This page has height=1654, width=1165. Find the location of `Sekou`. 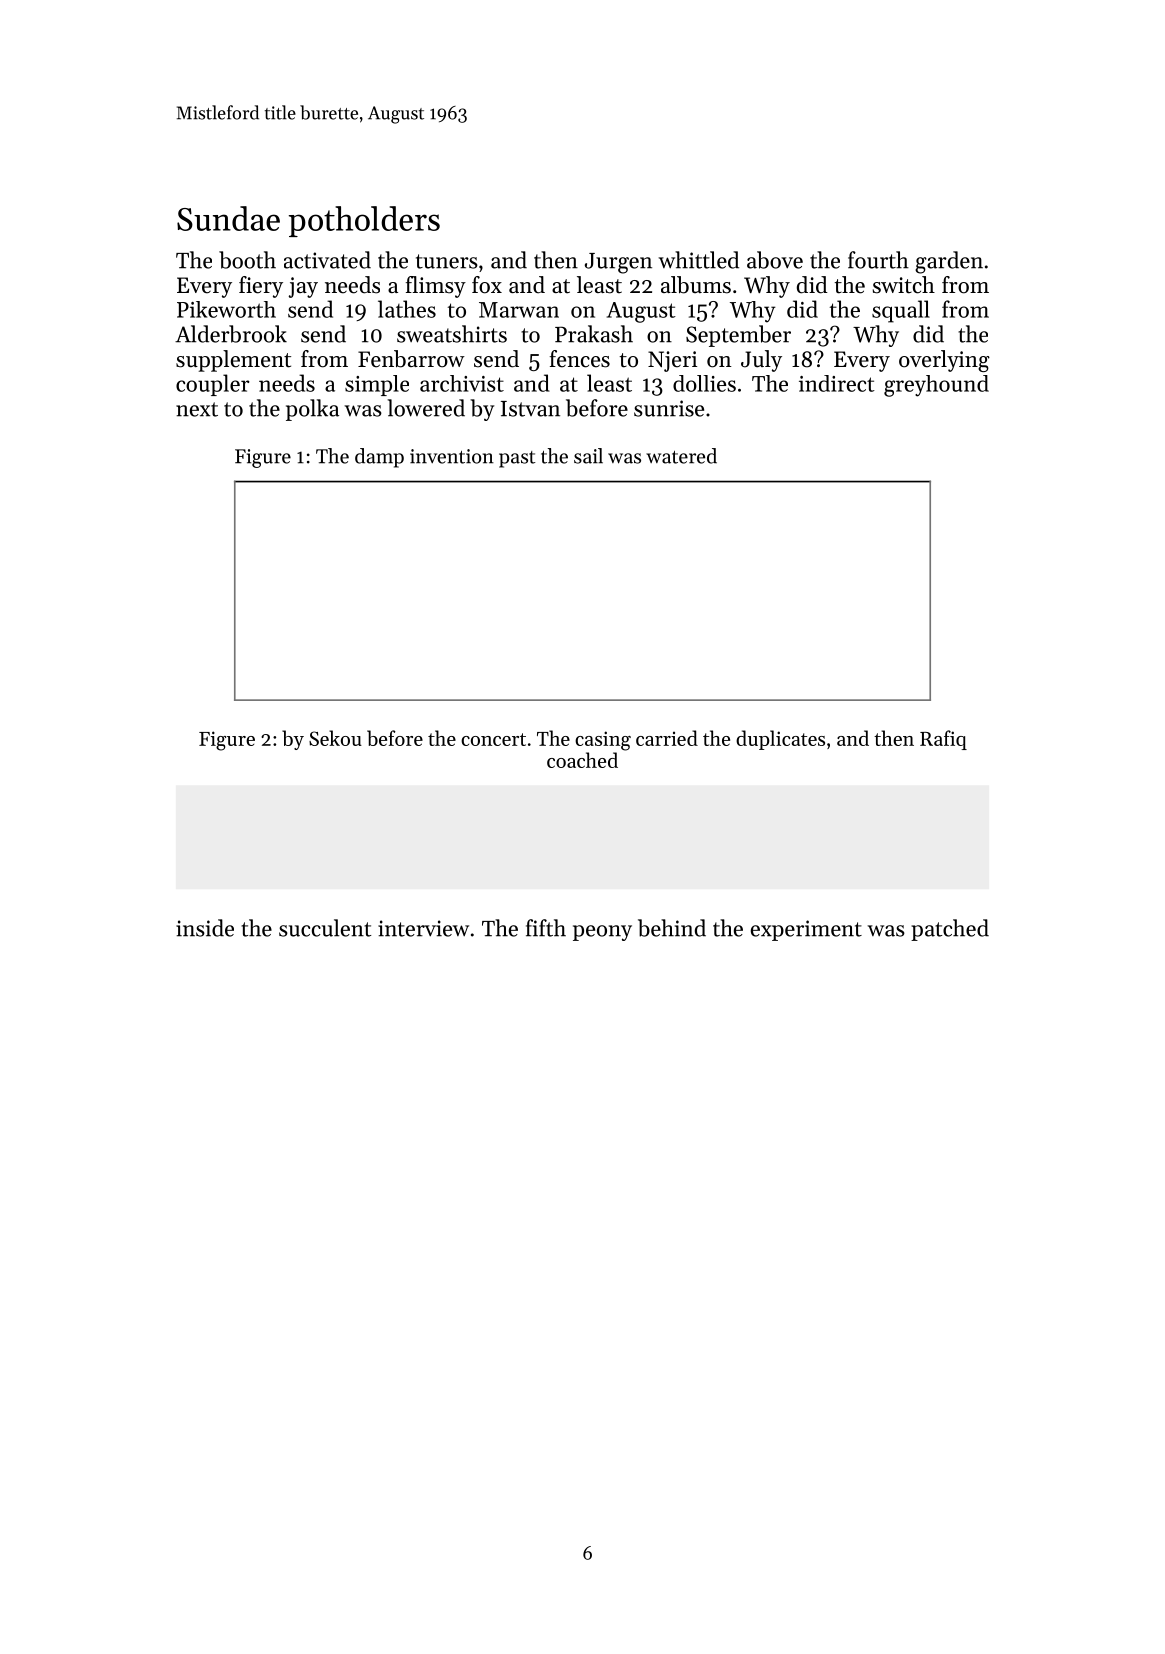

Sekou is located at coordinates (335, 738).
